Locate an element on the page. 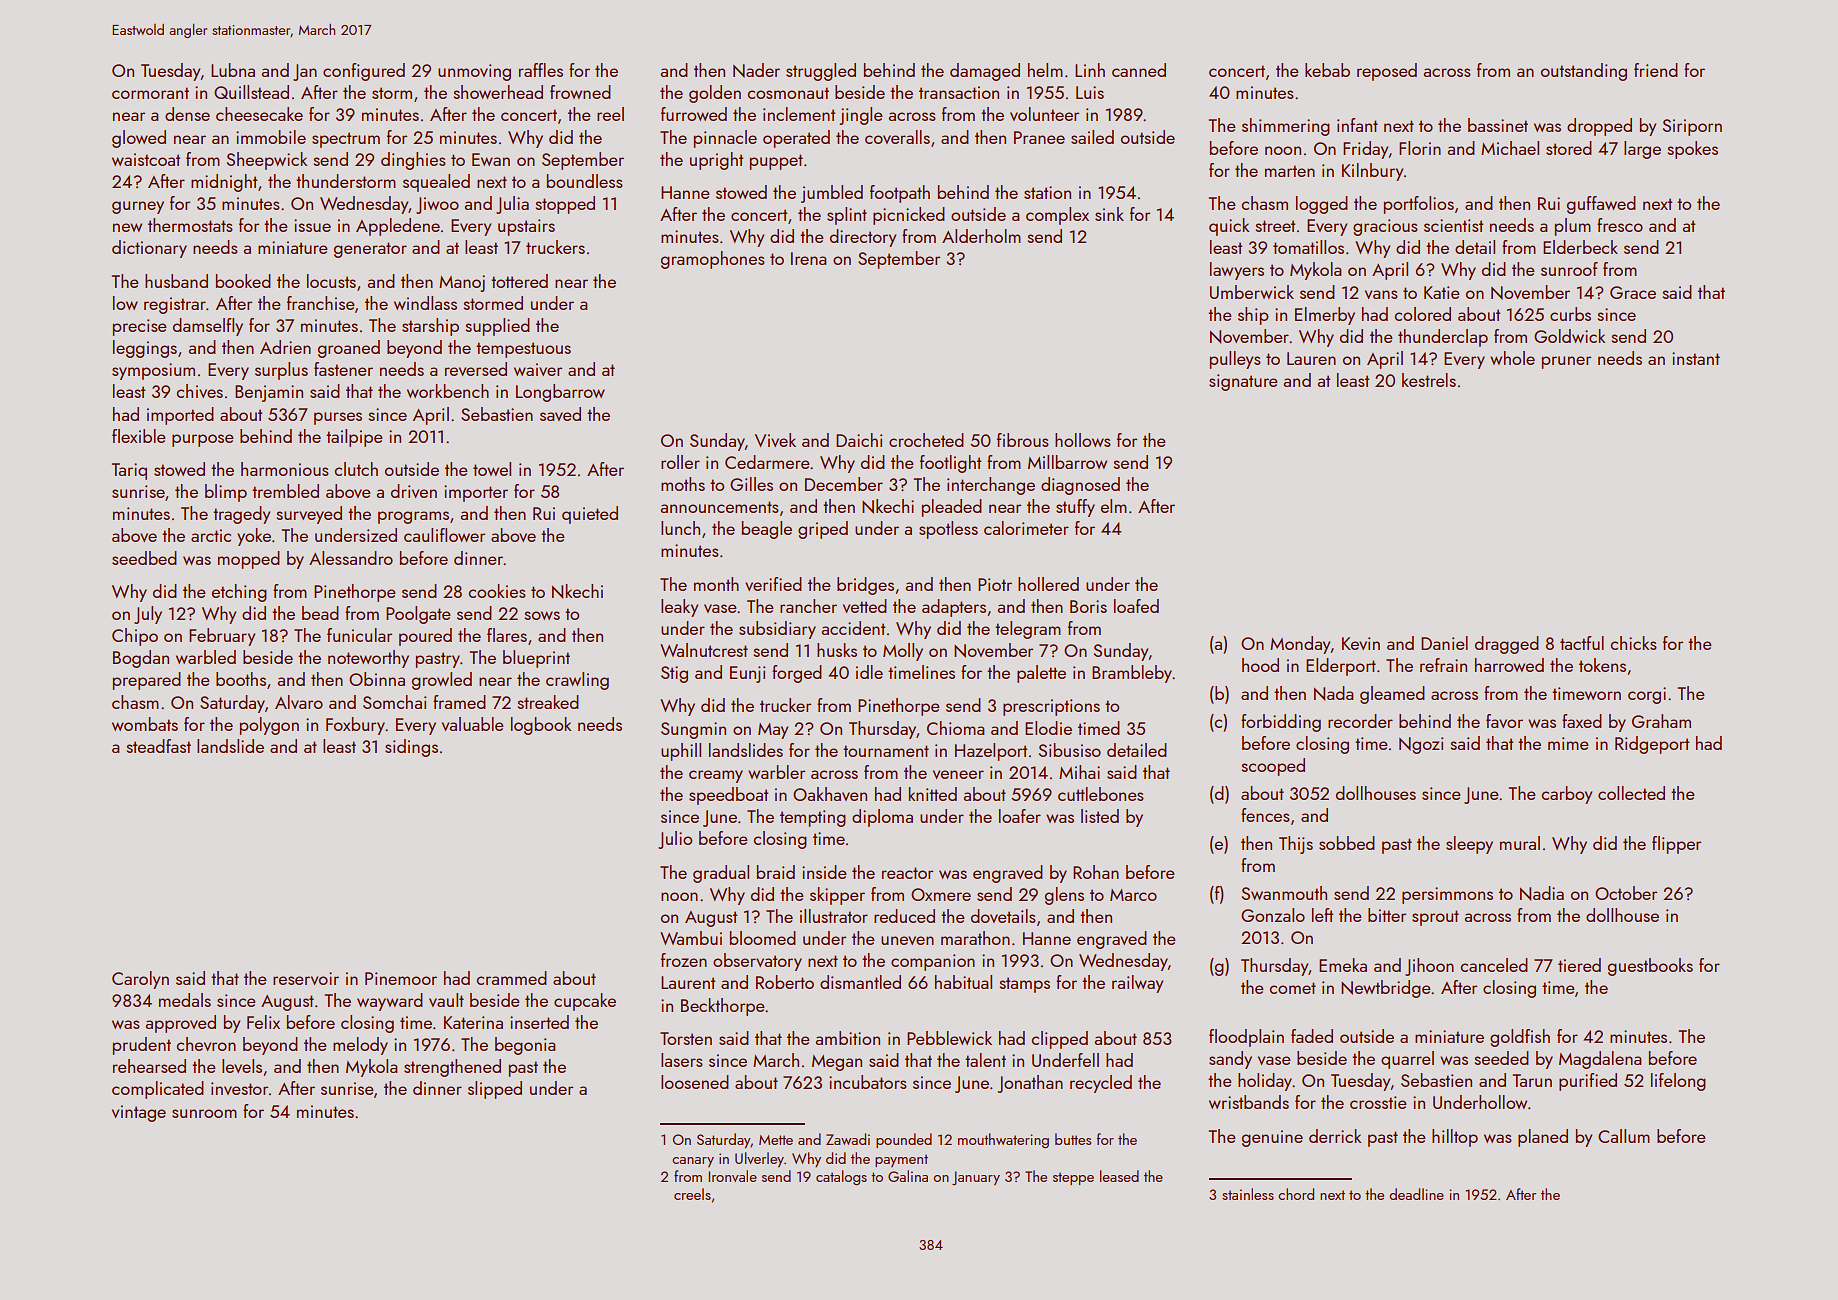  raffles is located at coordinates (541, 70).
